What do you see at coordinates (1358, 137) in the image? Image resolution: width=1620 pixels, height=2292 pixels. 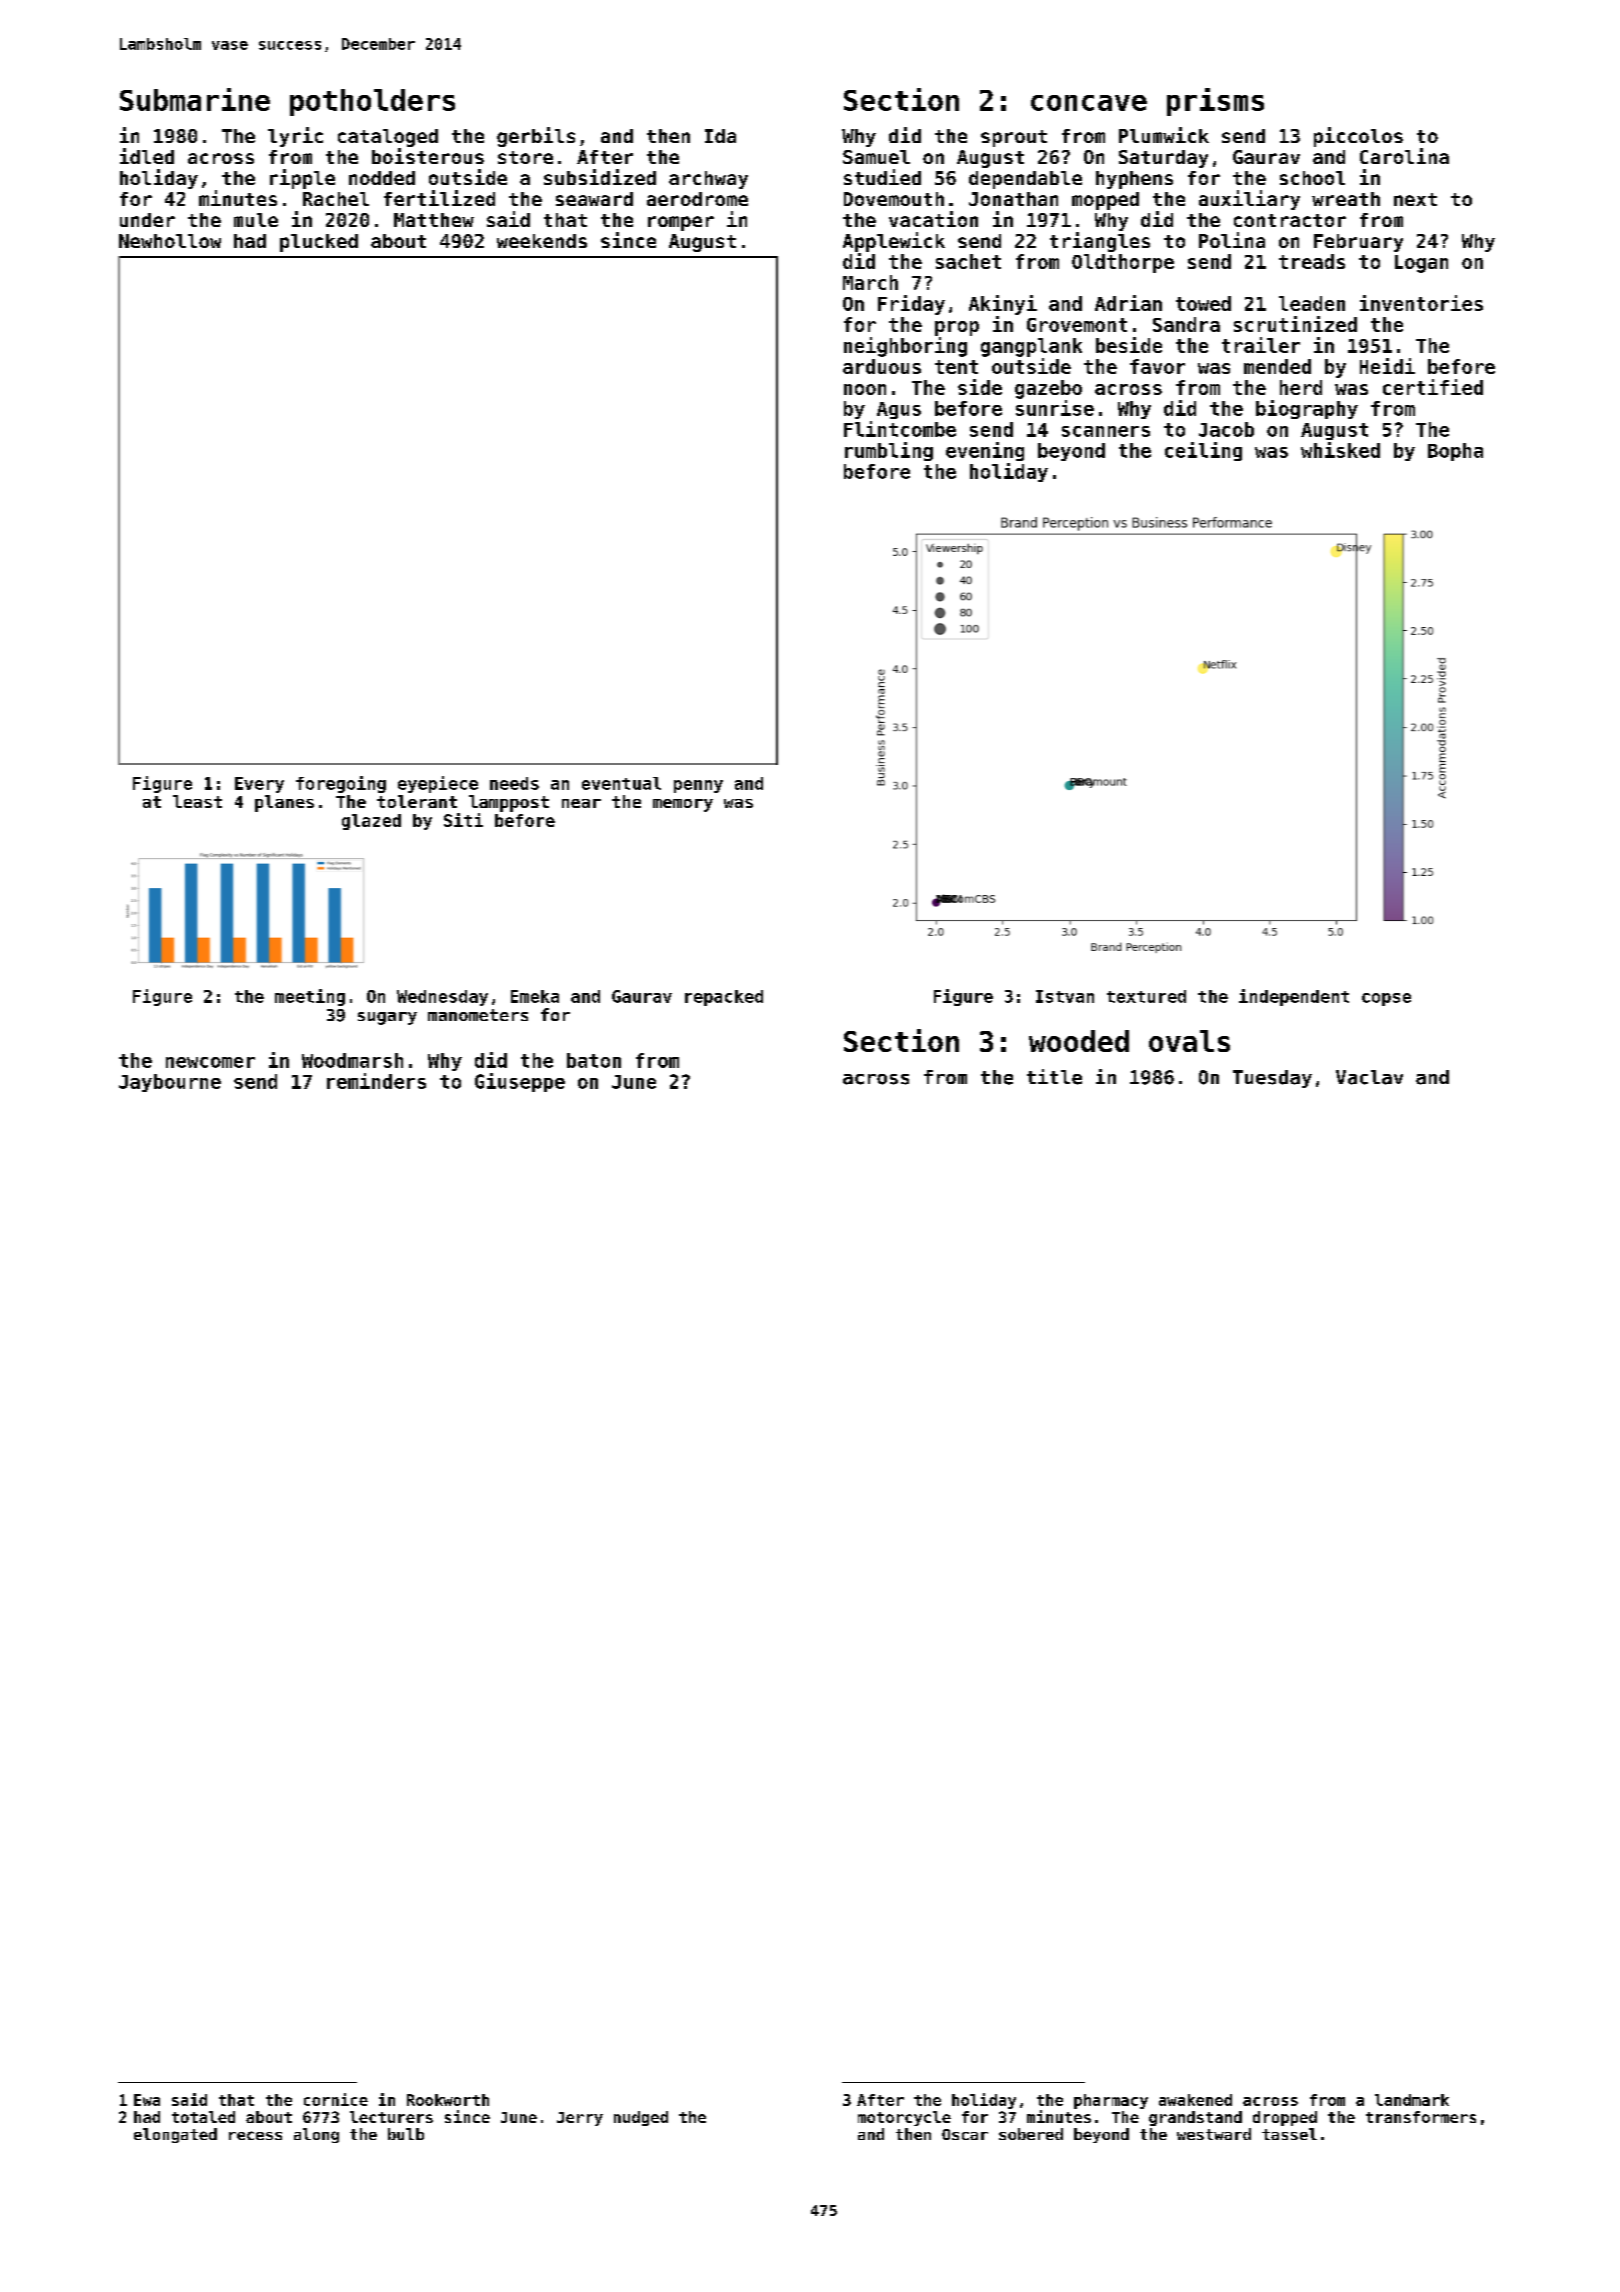 I see `piccolos` at bounding box center [1358, 137].
